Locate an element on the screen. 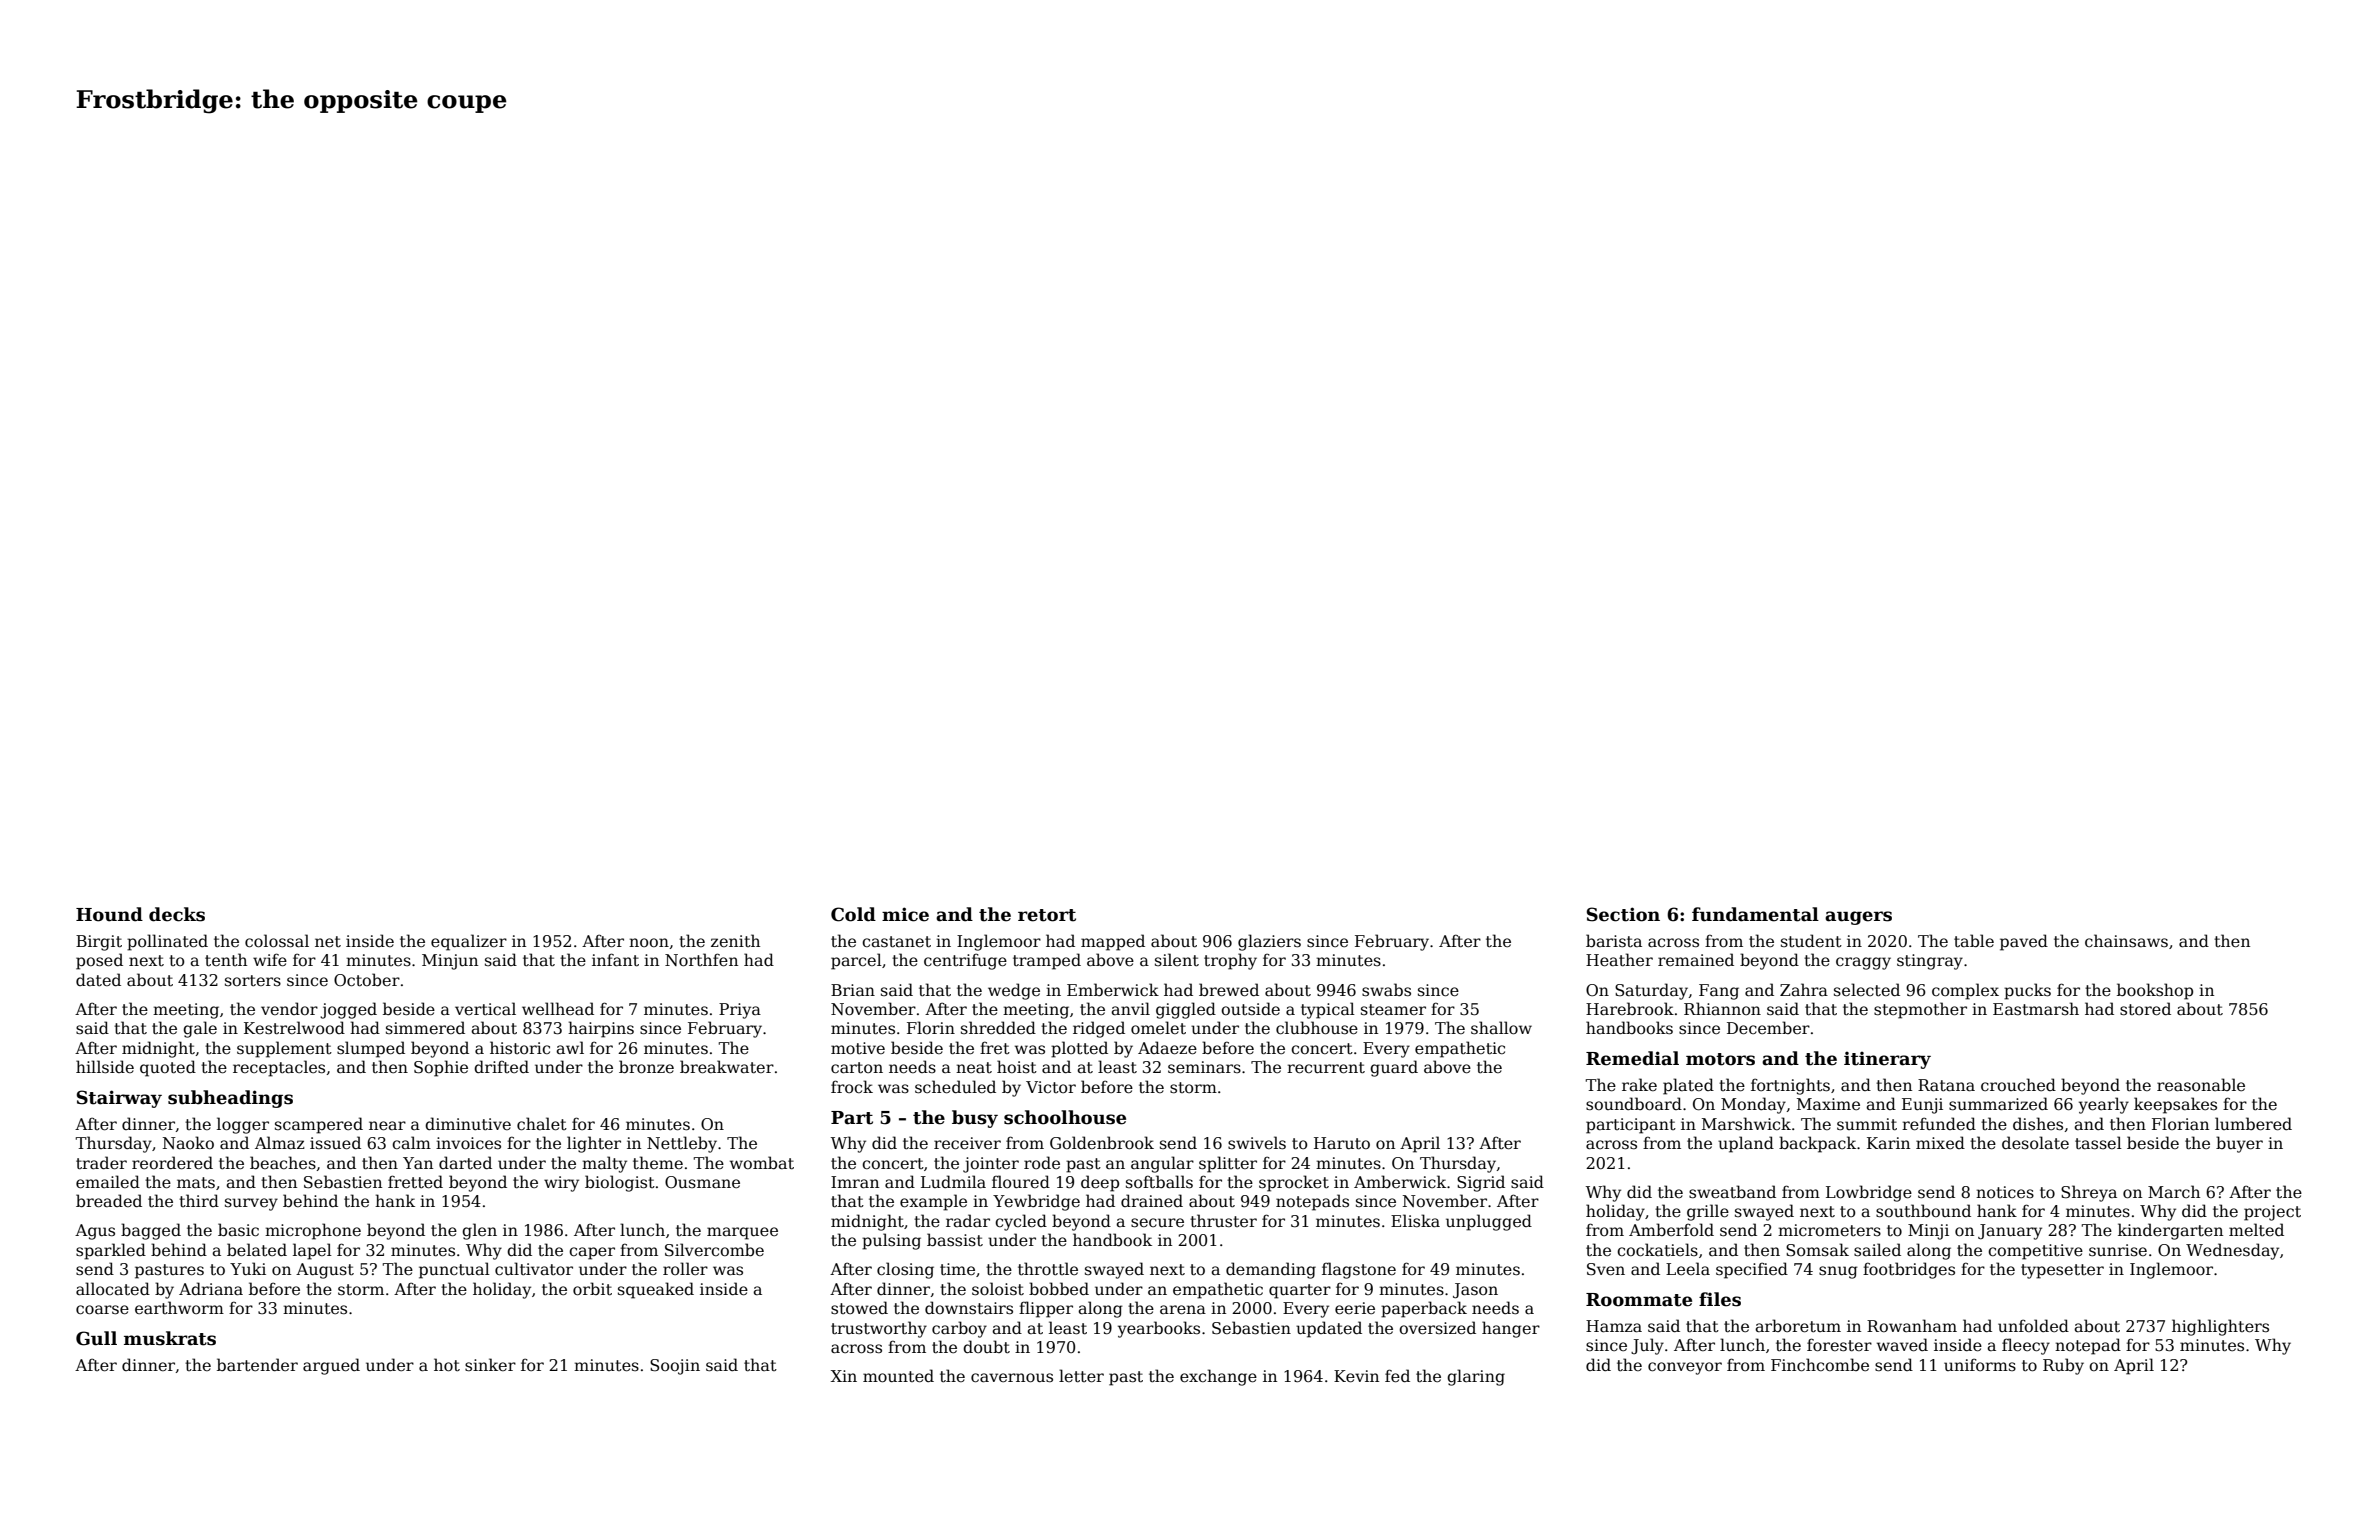 The image size is (2380, 1540). refunded is located at coordinates (1939, 1124).
